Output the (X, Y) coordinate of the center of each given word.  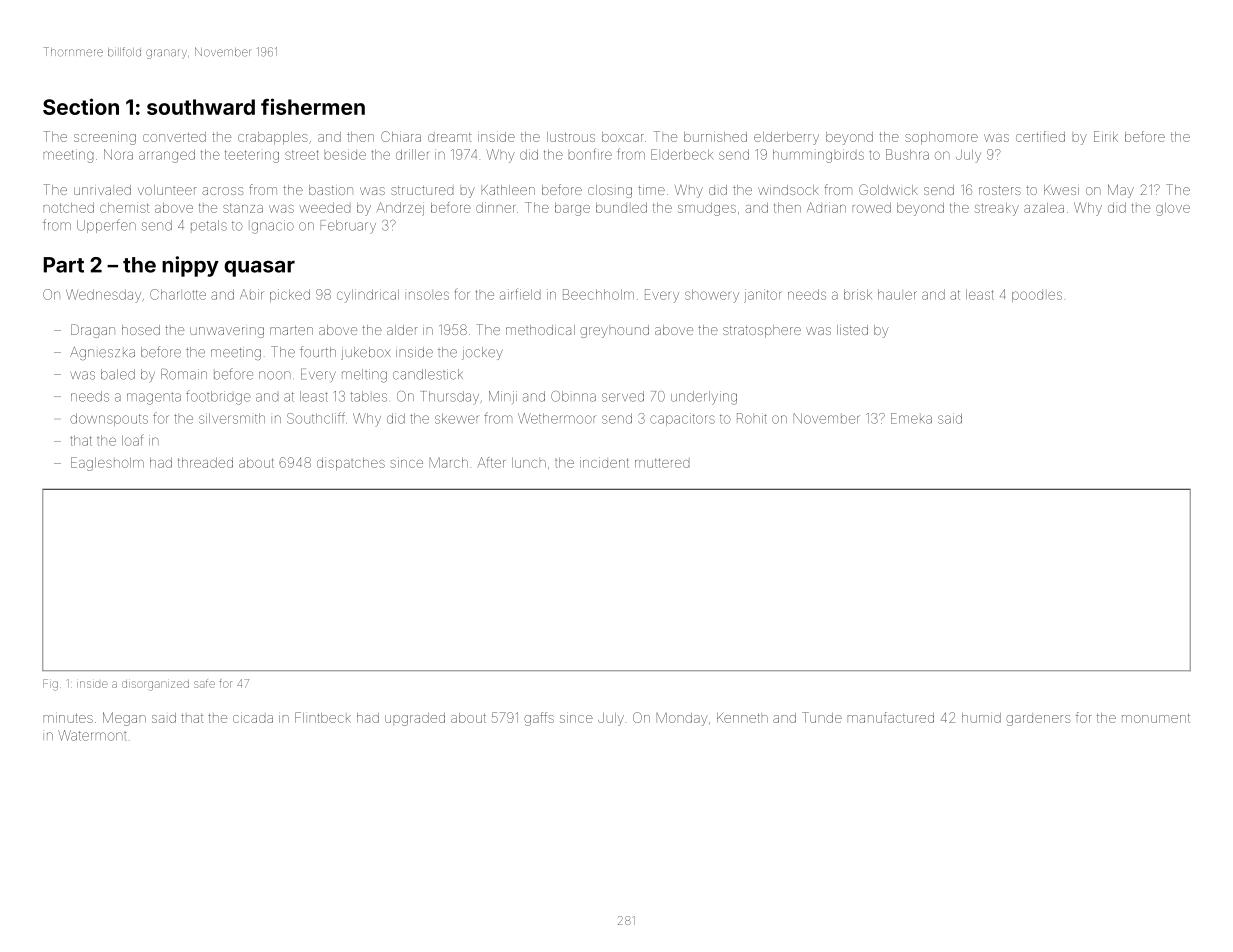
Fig (50, 685)
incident (604, 462)
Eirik (1106, 136)
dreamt (449, 137)
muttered (662, 463)
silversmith (232, 418)
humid (981, 718)
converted (174, 137)
